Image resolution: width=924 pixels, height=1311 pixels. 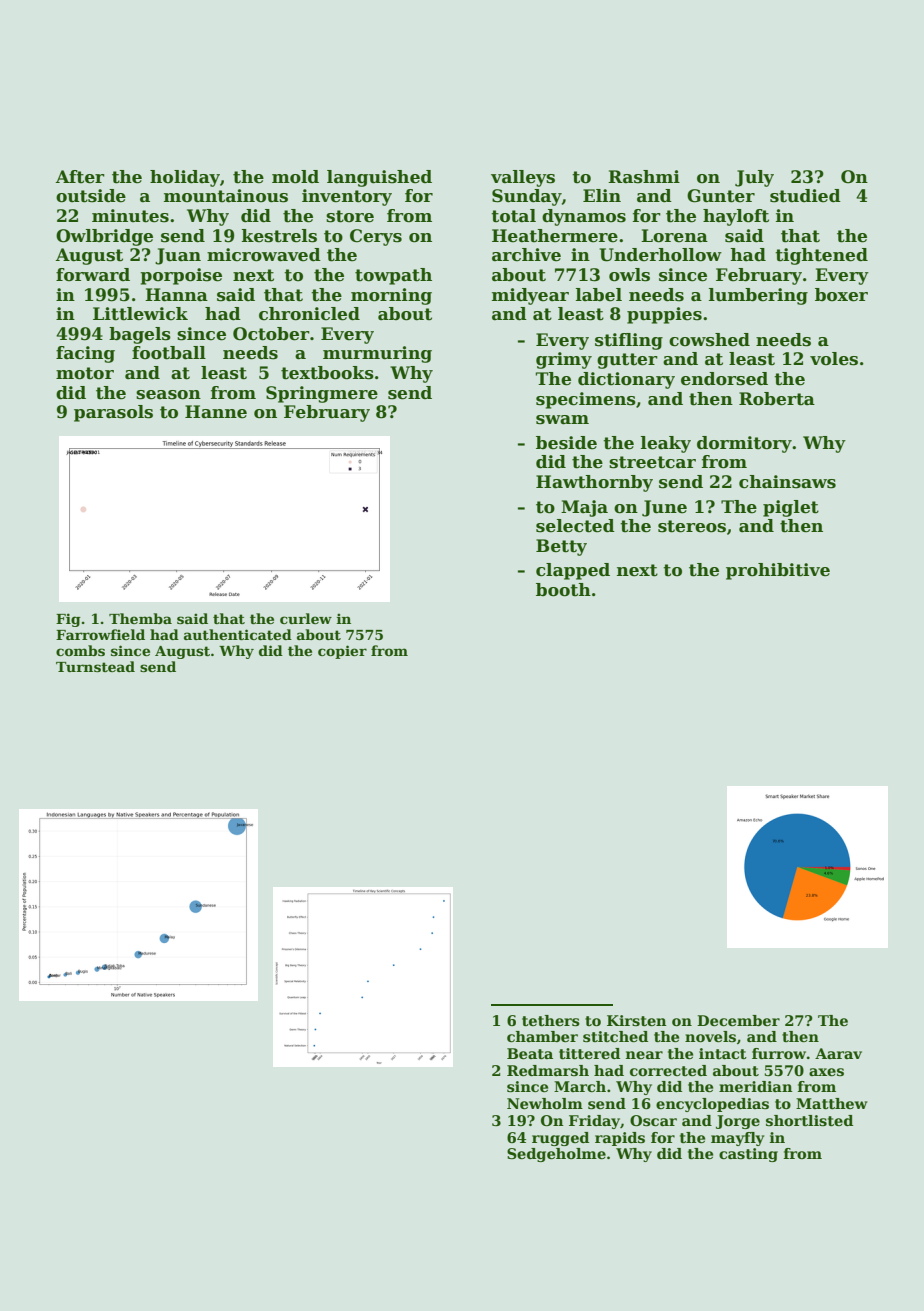 I want to click on Newholm, so click(x=545, y=1103).
